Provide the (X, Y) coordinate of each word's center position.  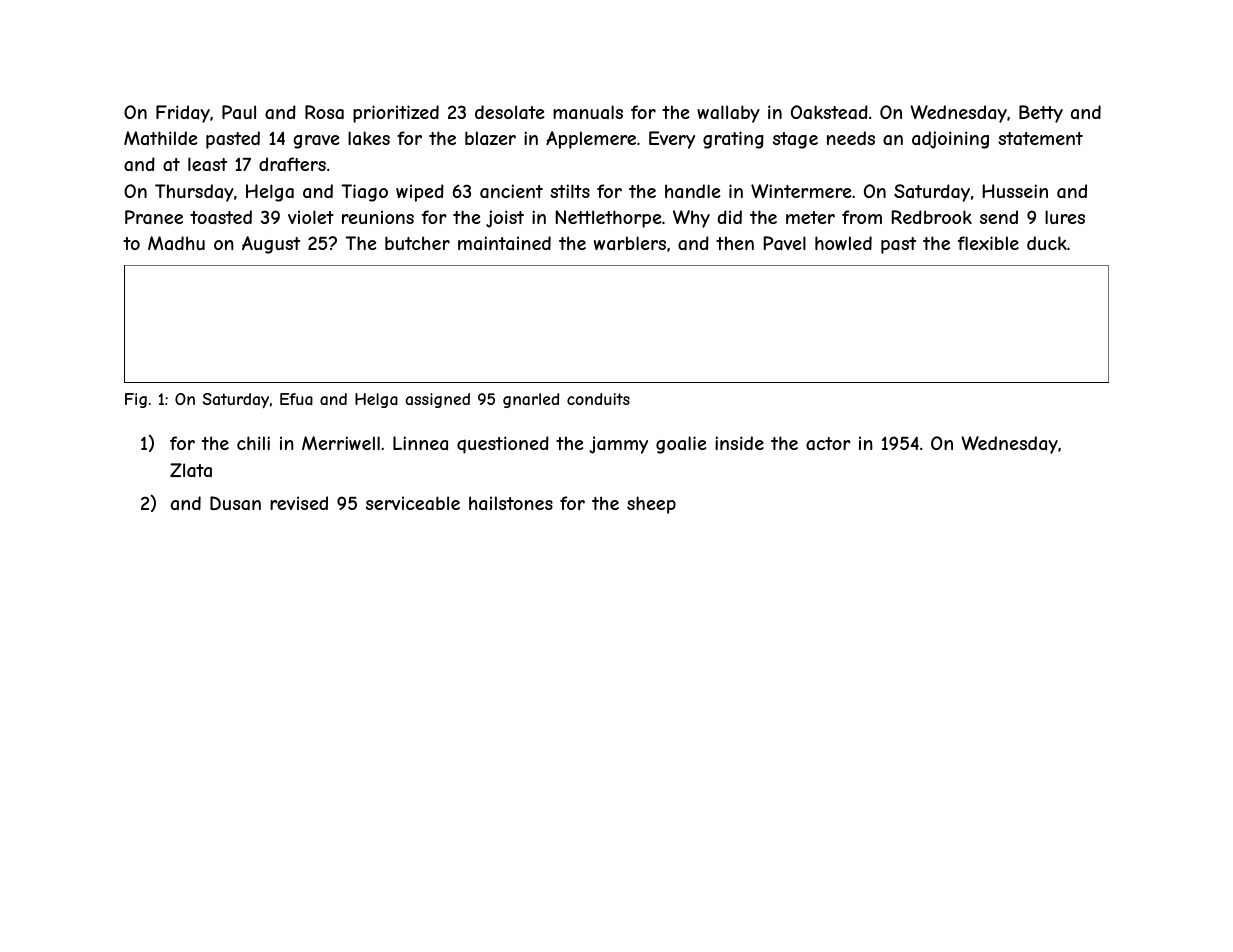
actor (828, 443)
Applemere (591, 140)
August (271, 245)
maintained (504, 243)
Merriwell (341, 443)
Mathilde (160, 138)
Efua (296, 399)
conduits (598, 399)
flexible (988, 243)
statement (1040, 138)
